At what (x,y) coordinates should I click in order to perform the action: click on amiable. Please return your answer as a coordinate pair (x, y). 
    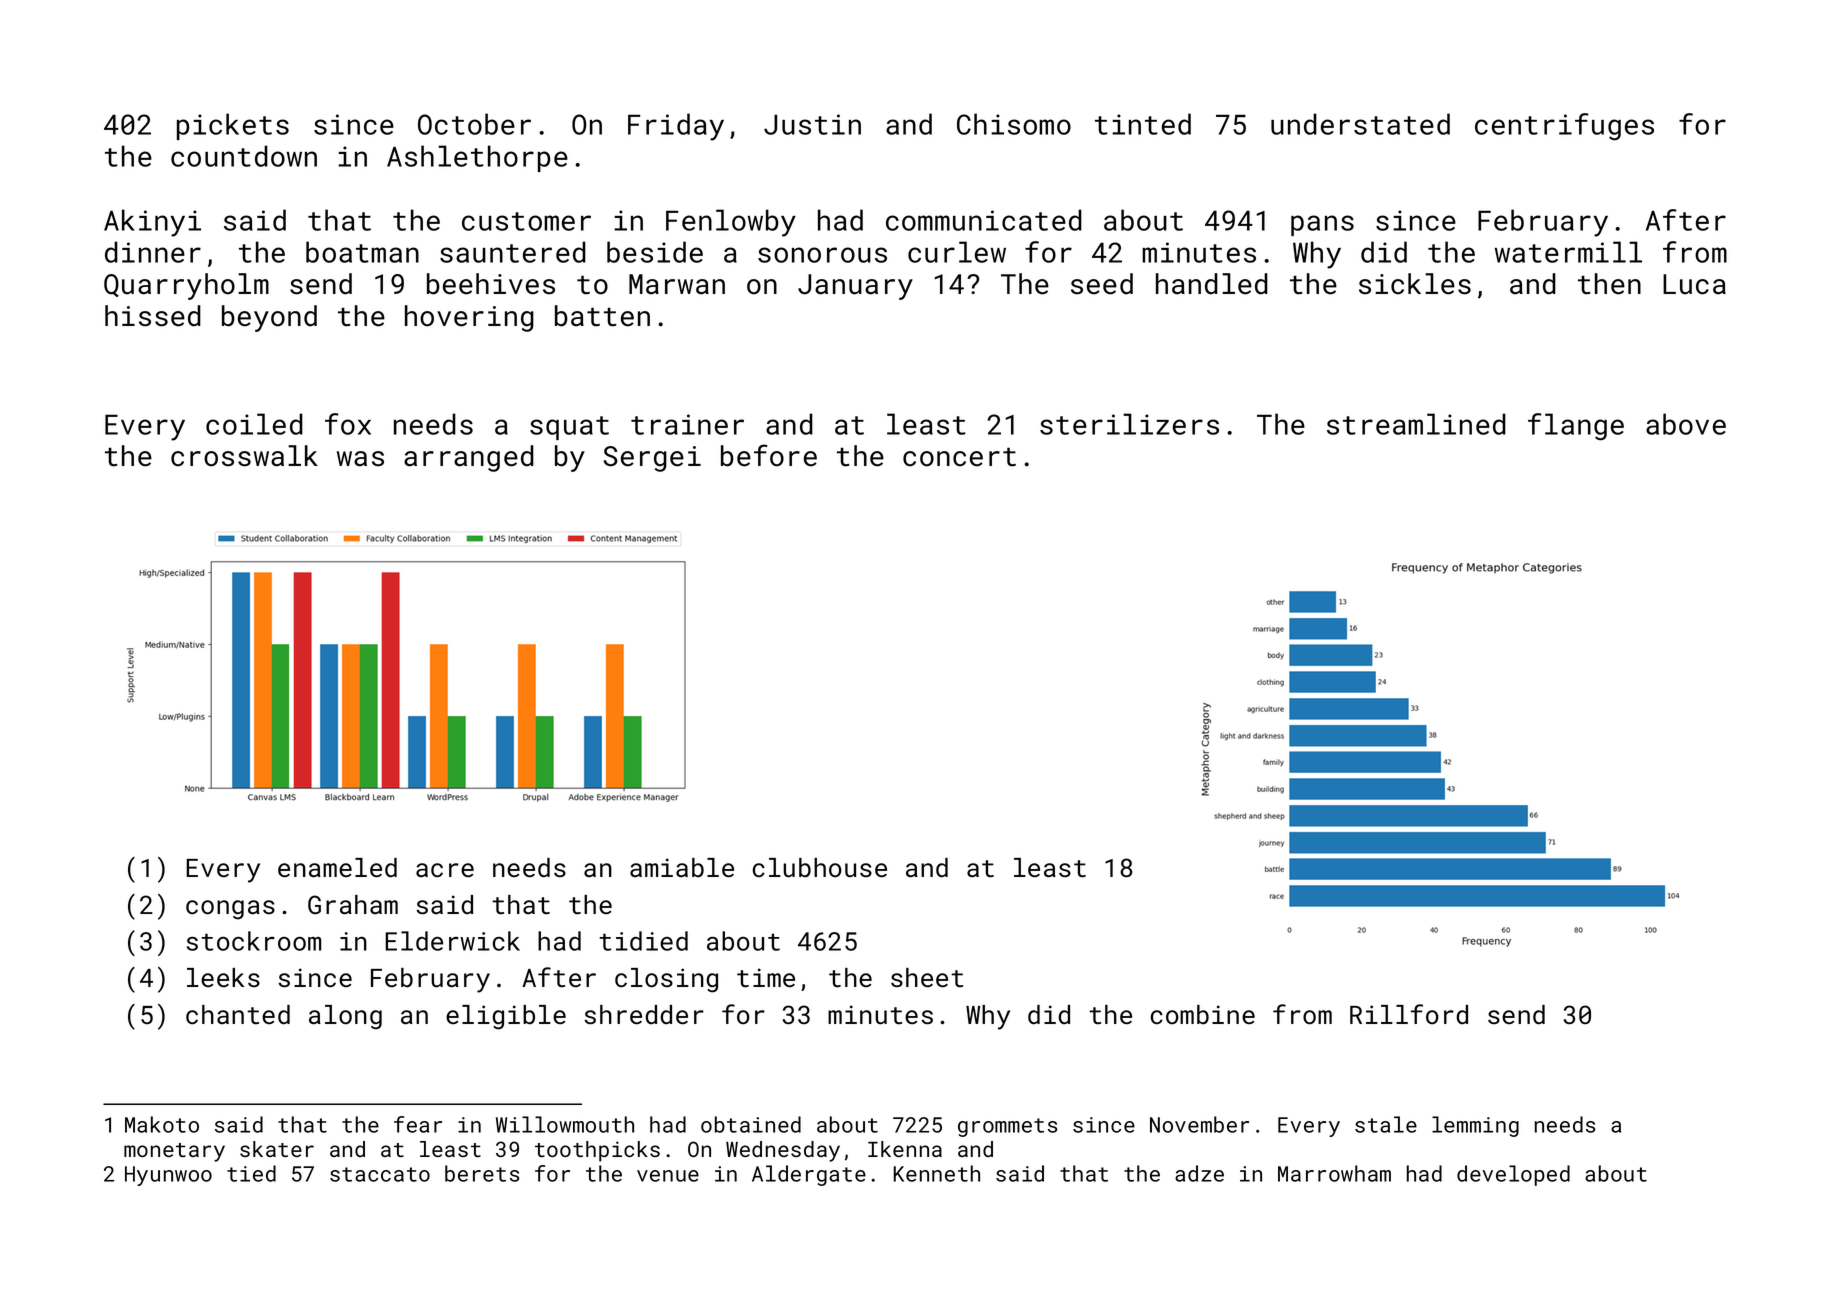
    Looking at the image, I should click on (682, 868).
